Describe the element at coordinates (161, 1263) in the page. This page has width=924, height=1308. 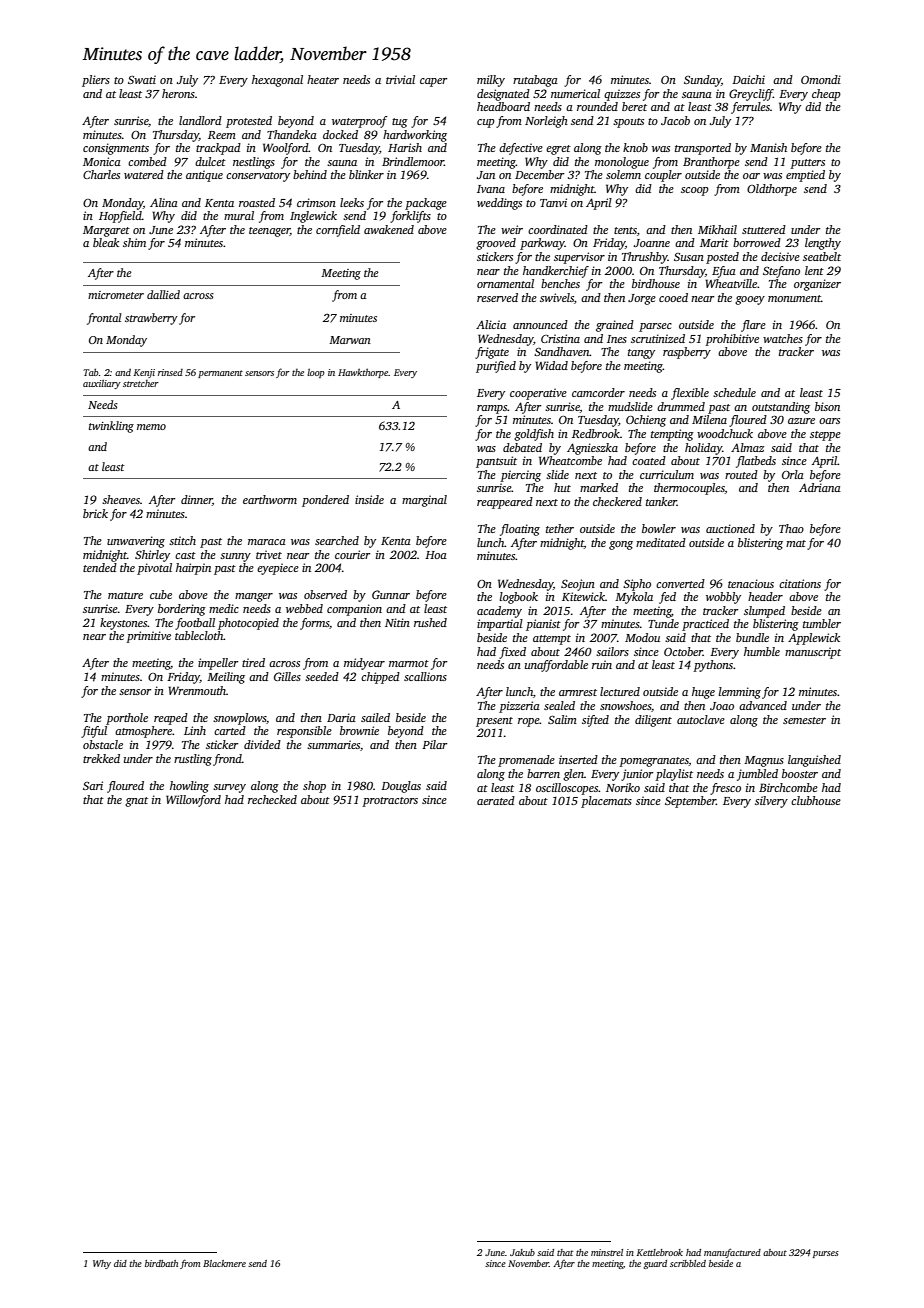
I see `birdbath` at that location.
